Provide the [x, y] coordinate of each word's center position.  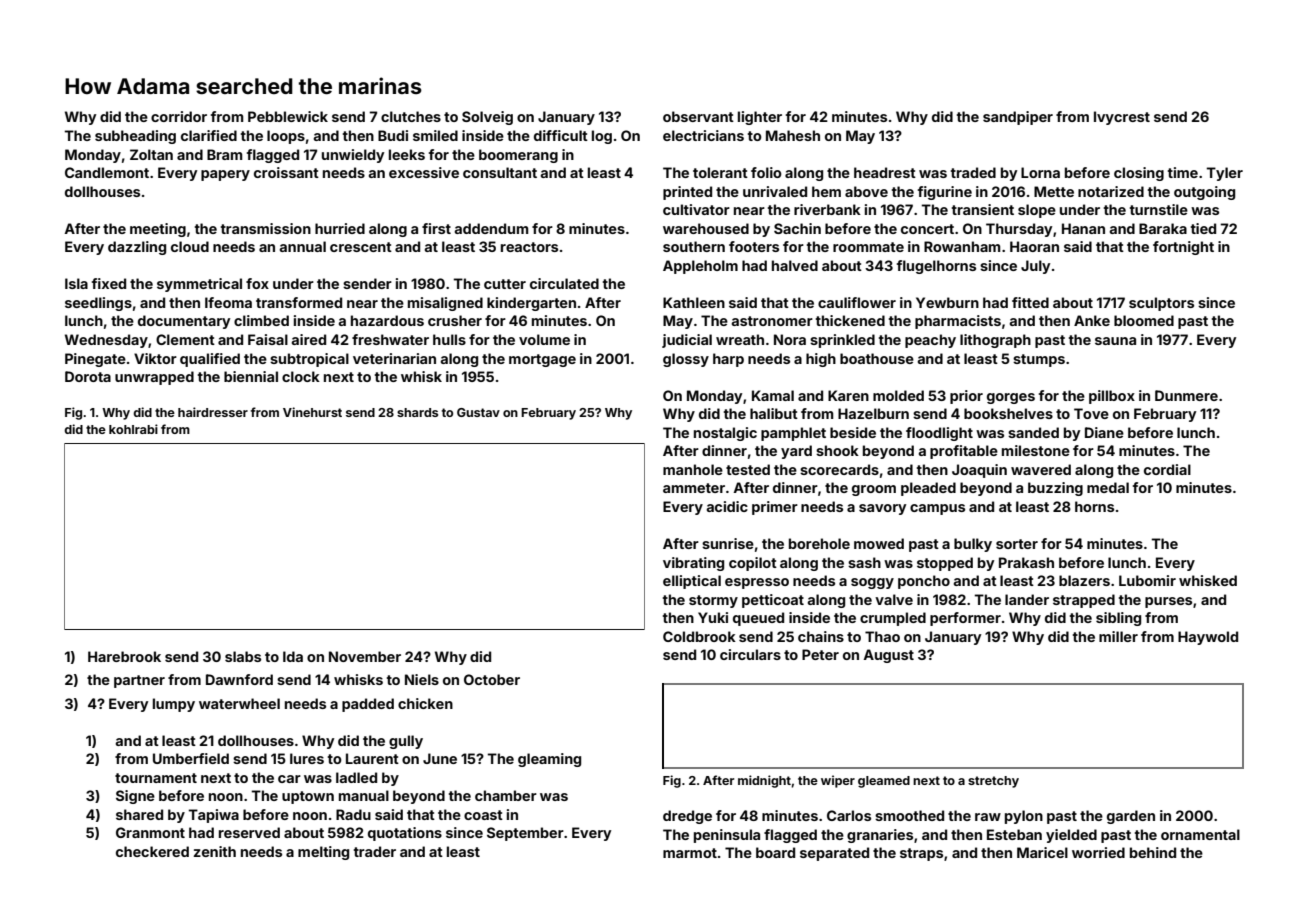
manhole [693, 469]
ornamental [1200, 834]
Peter [820, 654]
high [821, 360]
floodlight [939, 434]
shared [139, 814]
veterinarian [394, 358]
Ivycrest [1122, 118]
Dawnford [239, 679]
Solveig [487, 118]
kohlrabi [133, 429]
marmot [690, 853]
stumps [1039, 360]
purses [1168, 602]
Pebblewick [288, 116]
